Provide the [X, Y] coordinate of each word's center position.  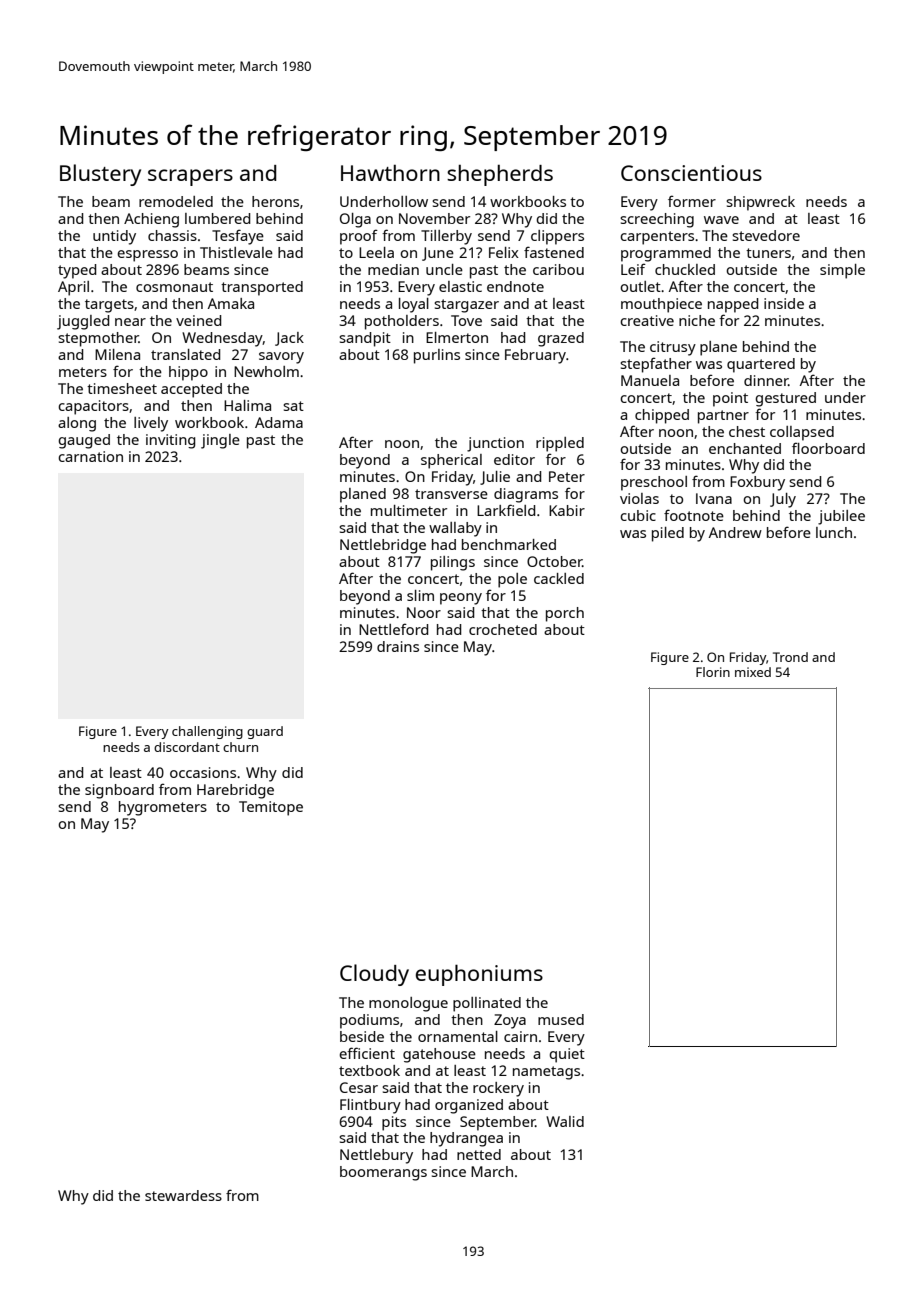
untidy [114, 237]
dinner [766, 380]
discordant [187, 747]
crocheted [503, 629]
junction [495, 444]
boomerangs [383, 1173]
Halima [247, 405]
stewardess [183, 1195]
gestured [785, 399]
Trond [790, 657]
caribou [558, 269]
